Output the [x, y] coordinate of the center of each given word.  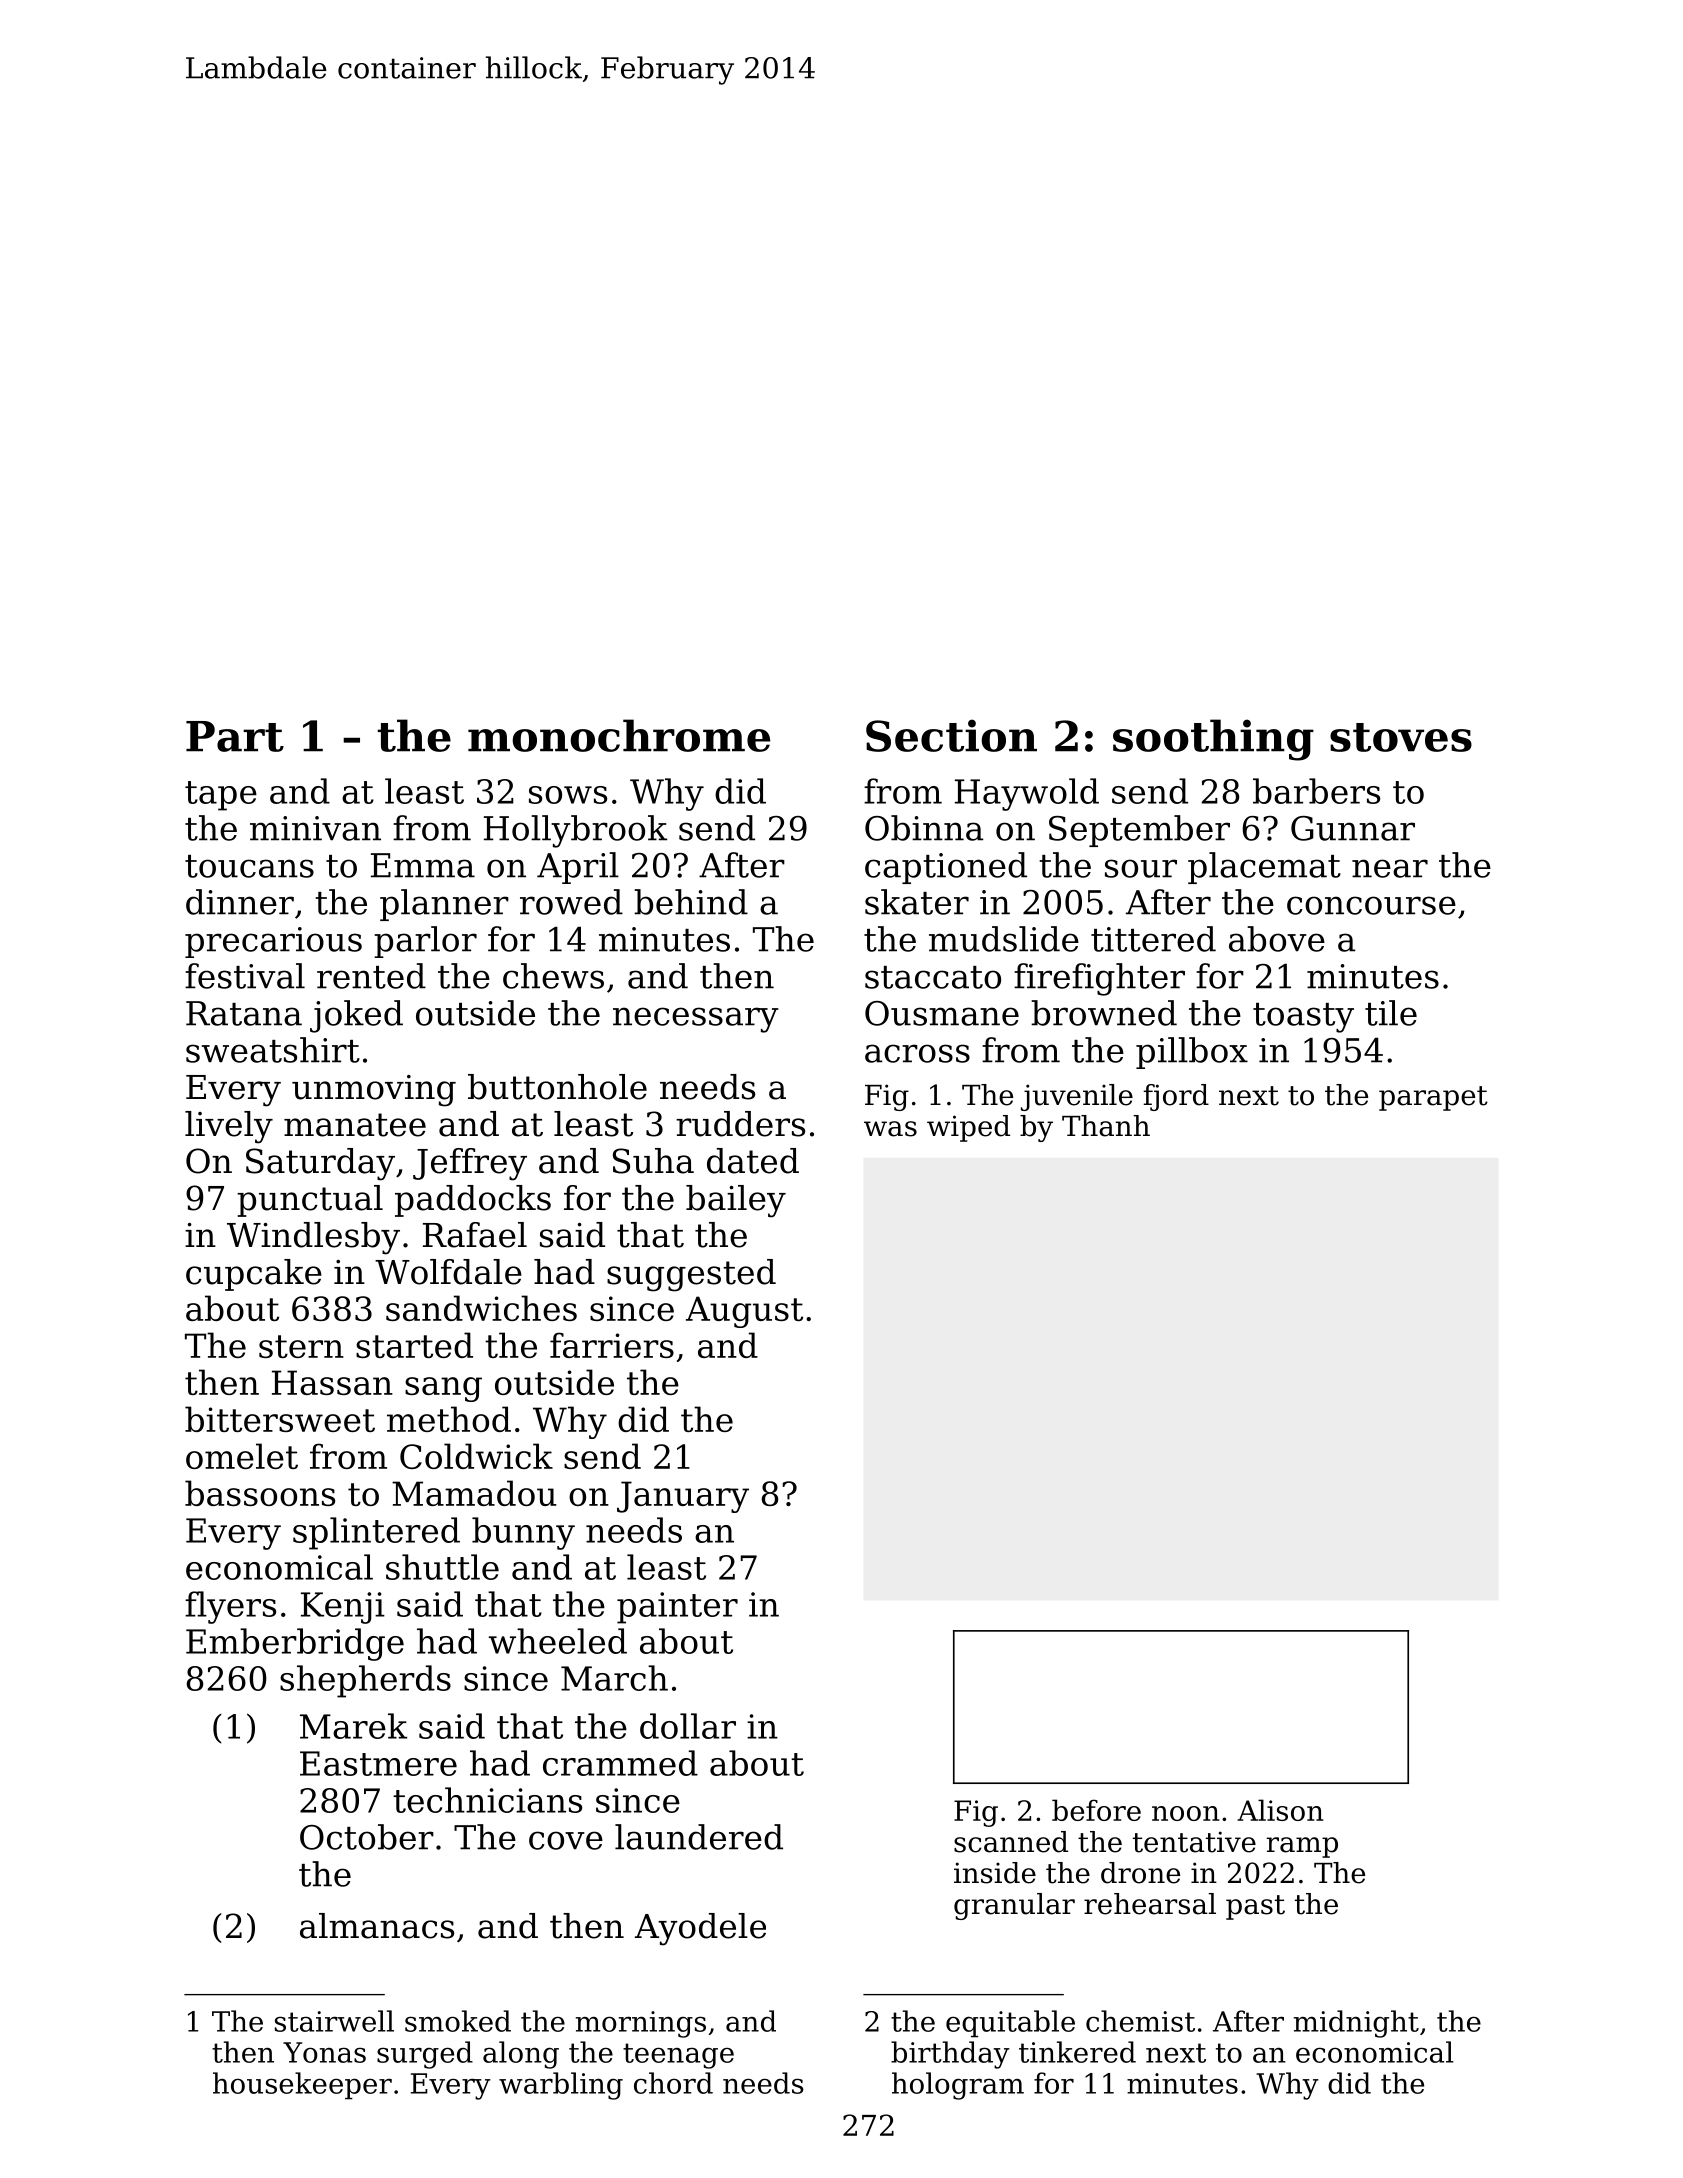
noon [1185, 1813]
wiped [968, 1128]
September [1139, 831]
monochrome [619, 735]
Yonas [324, 2052]
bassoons [260, 1493]
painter [677, 1608]
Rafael [475, 1235]
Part [235, 736]
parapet [1433, 1098]
